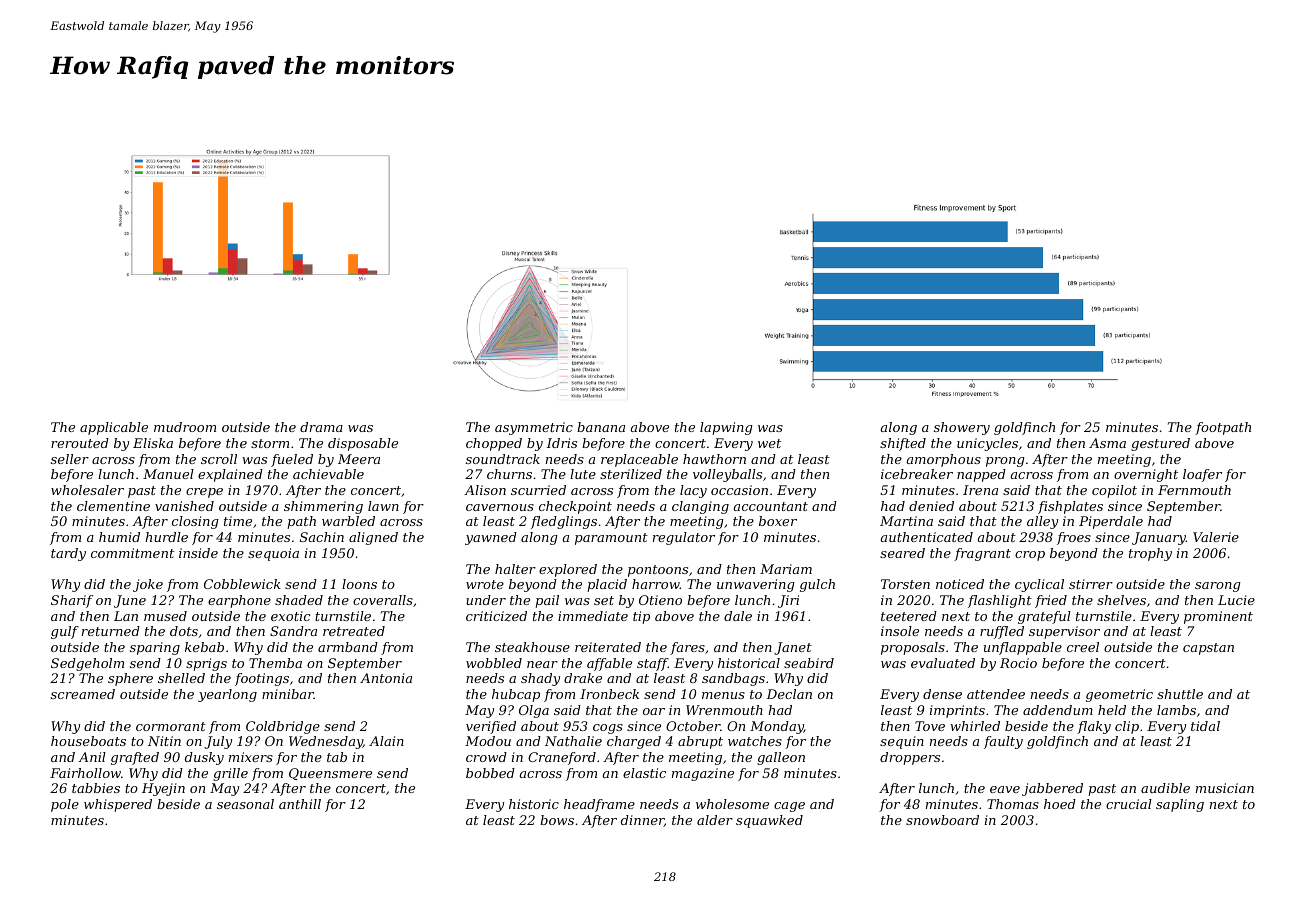  I want to click on seared, so click(902, 553).
